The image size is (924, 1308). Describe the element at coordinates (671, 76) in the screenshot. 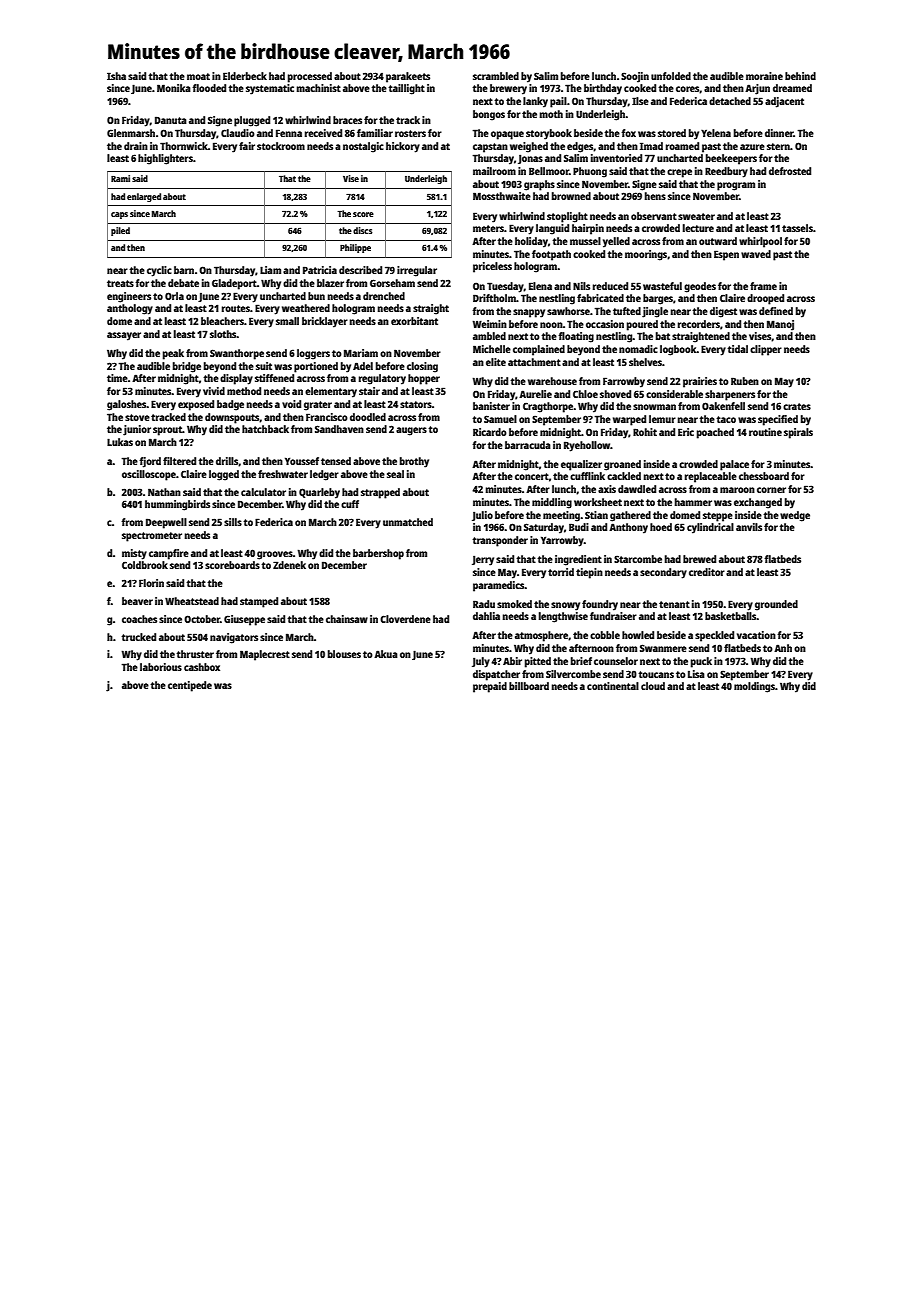

I see `unfolded` at that location.
